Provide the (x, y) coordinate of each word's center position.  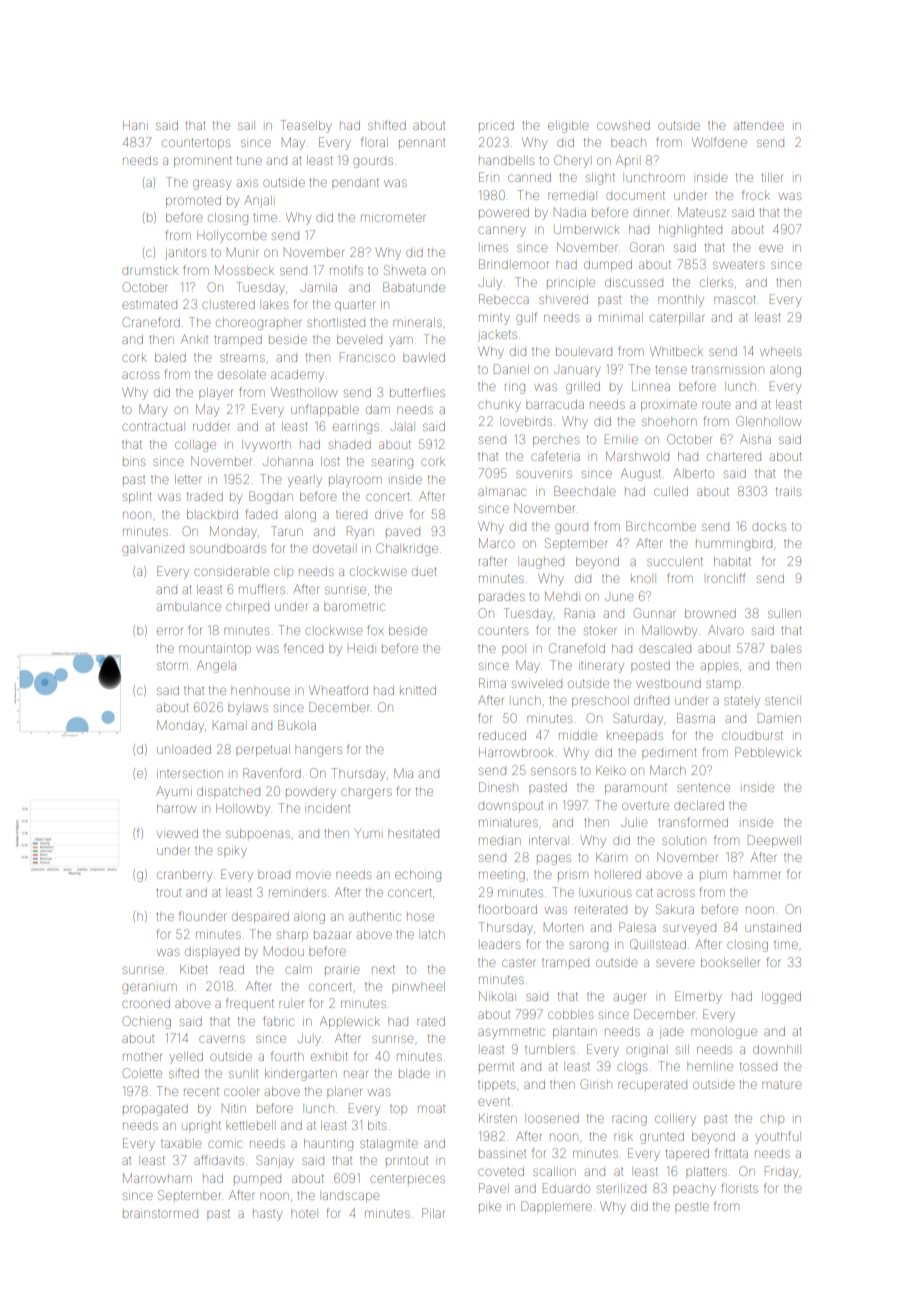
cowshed (623, 126)
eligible (568, 127)
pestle (692, 1207)
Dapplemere (556, 1207)
